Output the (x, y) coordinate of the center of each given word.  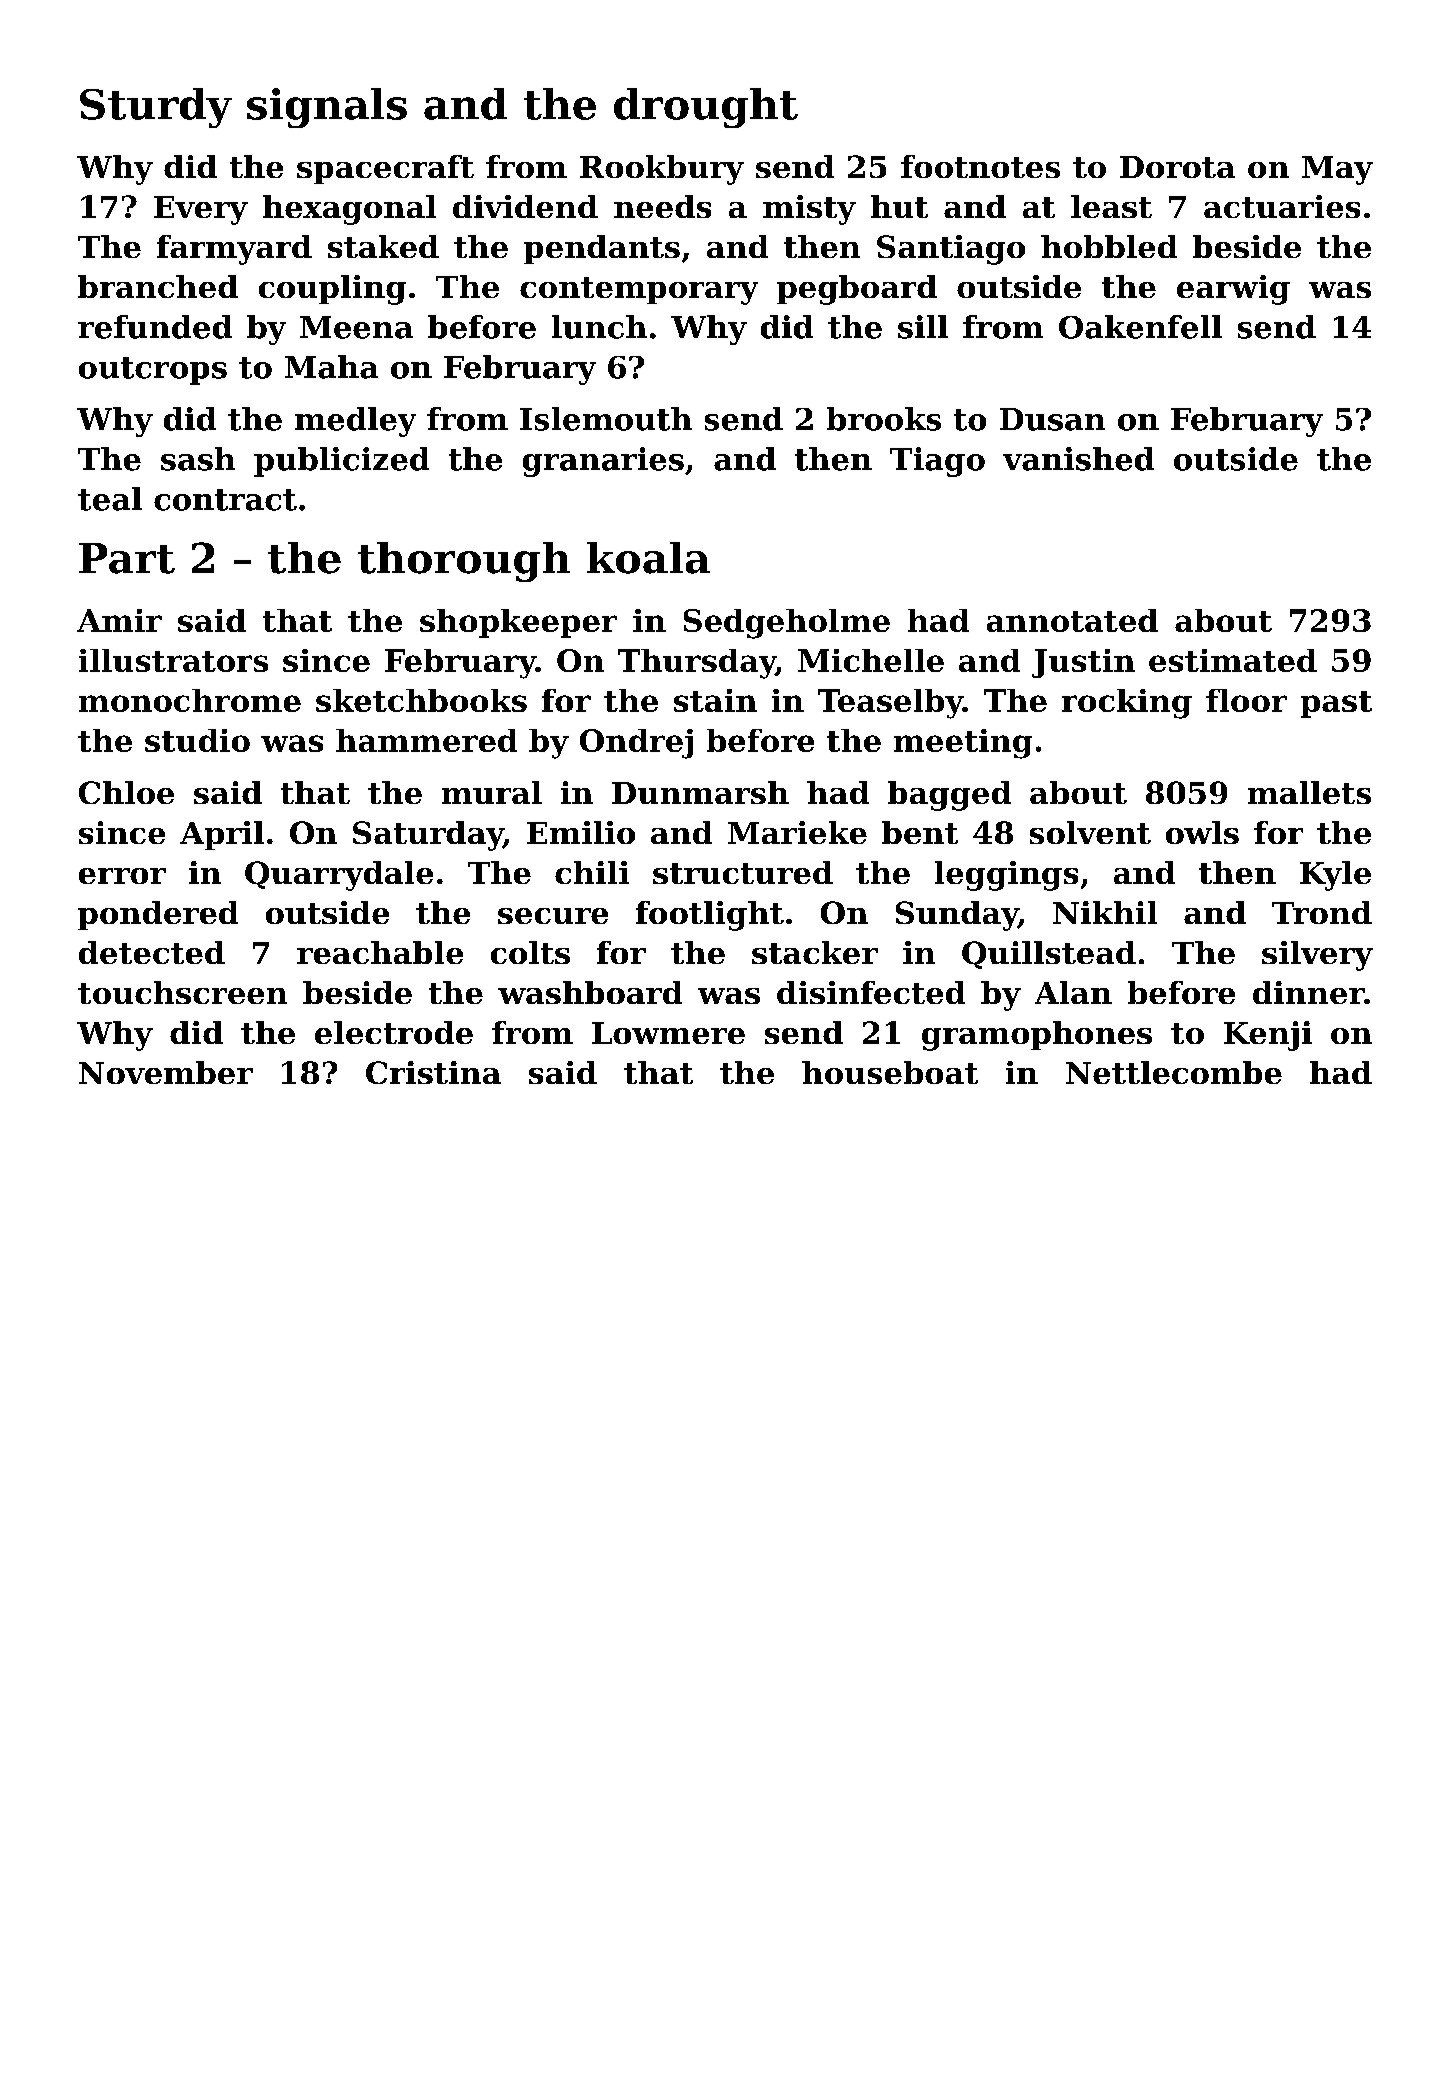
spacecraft (385, 169)
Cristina (433, 1072)
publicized (341, 462)
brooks (884, 419)
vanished (1078, 459)
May (1337, 170)
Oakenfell (1140, 327)
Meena (356, 327)
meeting (963, 744)
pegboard (857, 290)
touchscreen (182, 992)
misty (809, 210)
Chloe (126, 792)
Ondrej (636, 744)
